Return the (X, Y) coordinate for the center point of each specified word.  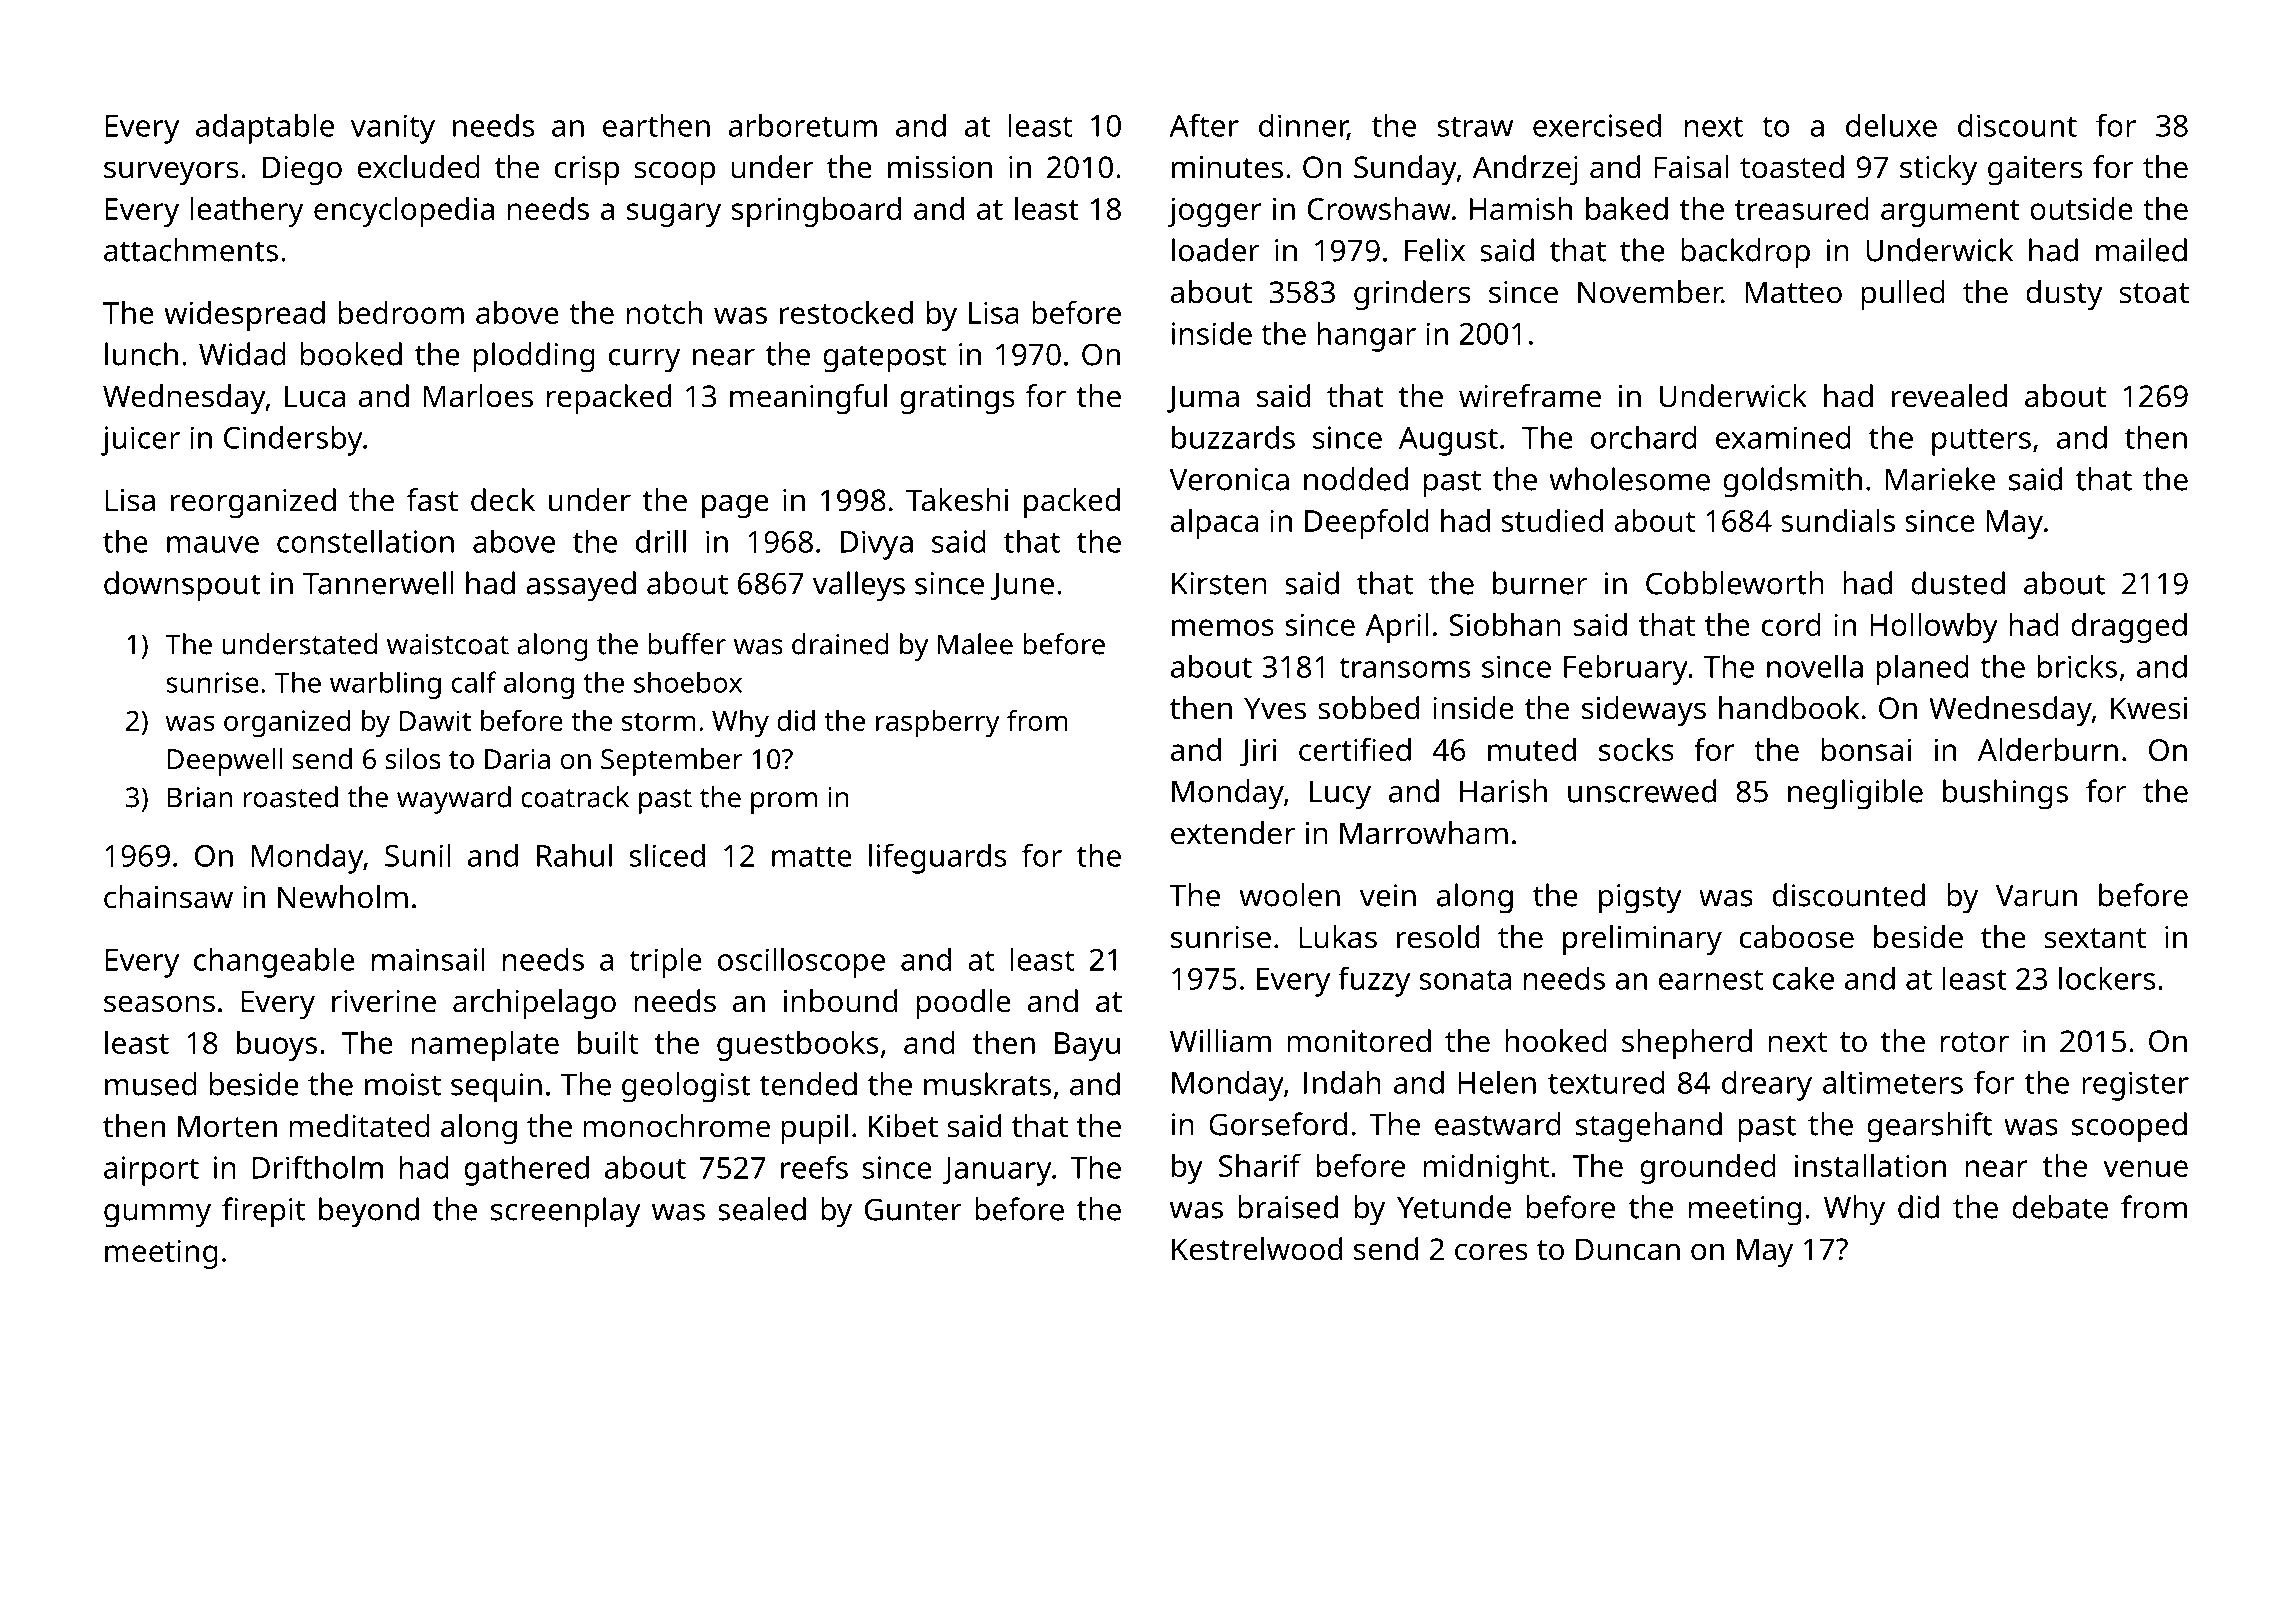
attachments (191, 250)
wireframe (1530, 396)
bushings (2005, 794)
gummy (157, 1216)
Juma (1203, 399)
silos (413, 759)
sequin (496, 1088)
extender (1233, 833)
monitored (1359, 1041)
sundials (1838, 520)
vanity (393, 129)
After (1204, 125)
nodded (1356, 479)
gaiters (2035, 170)
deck (503, 500)
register (2135, 1086)
